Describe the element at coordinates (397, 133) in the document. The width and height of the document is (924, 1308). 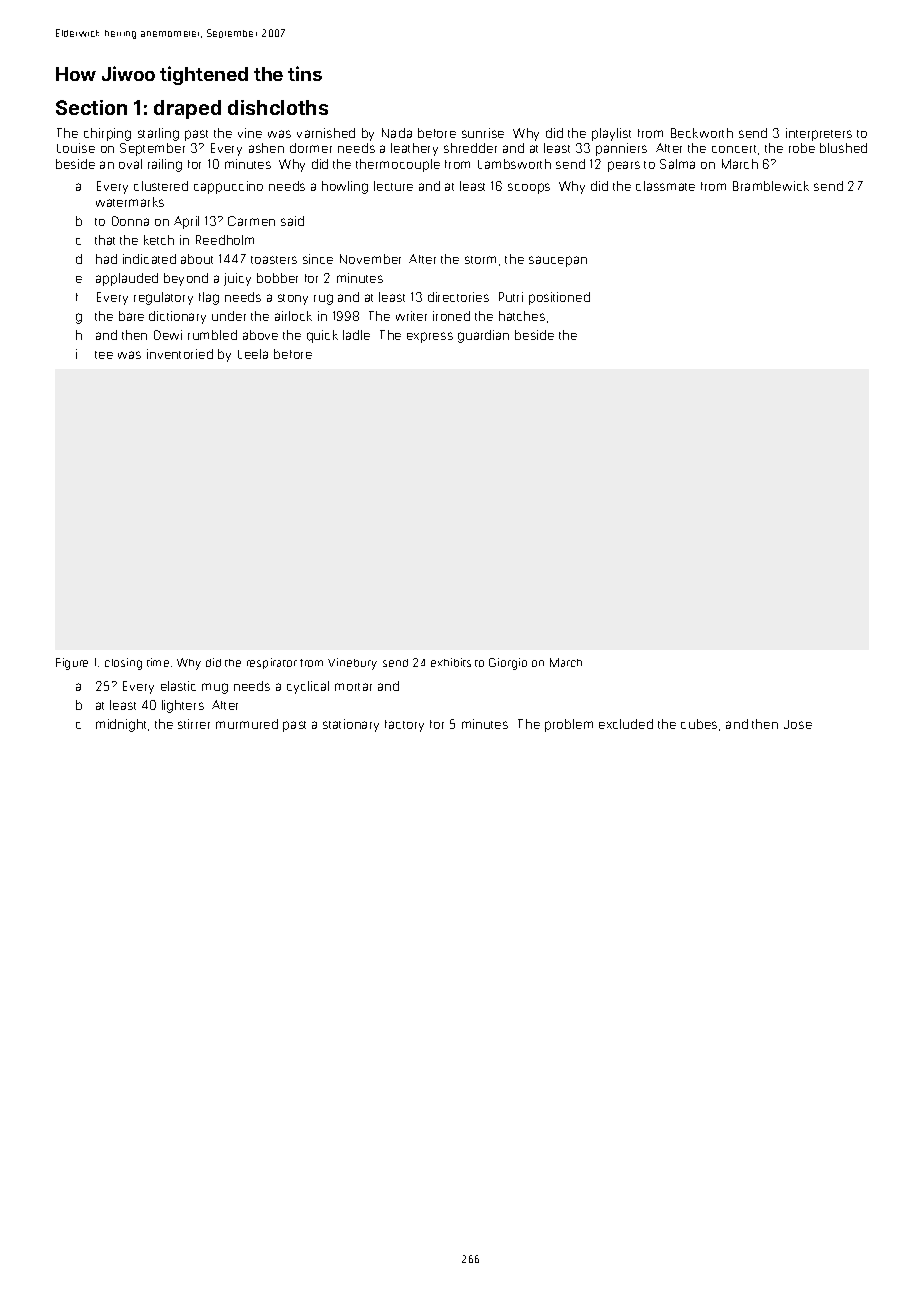
I see `Nada` at that location.
